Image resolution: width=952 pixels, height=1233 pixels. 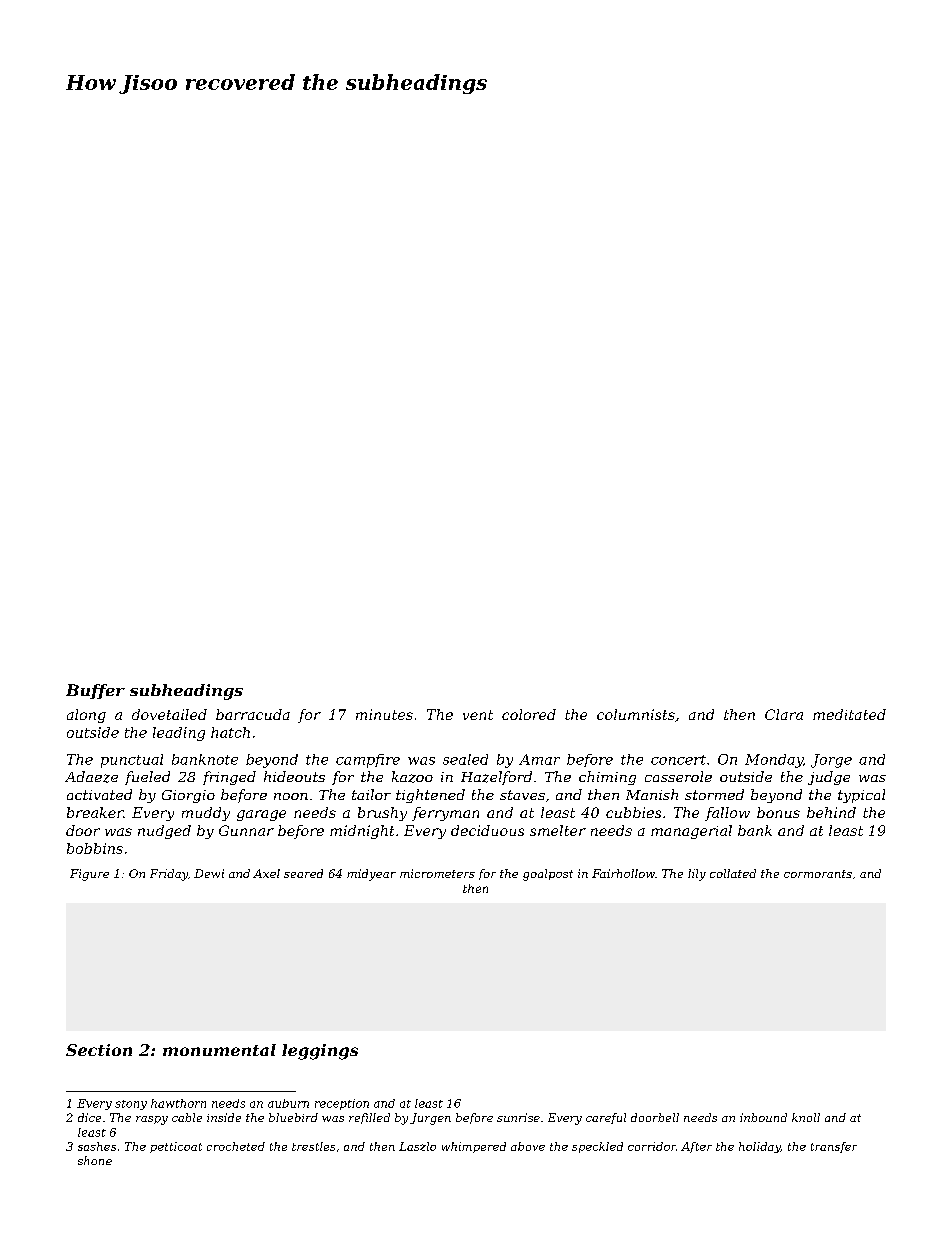 What do you see at coordinates (266, 873) in the screenshot?
I see `Axel` at bounding box center [266, 873].
